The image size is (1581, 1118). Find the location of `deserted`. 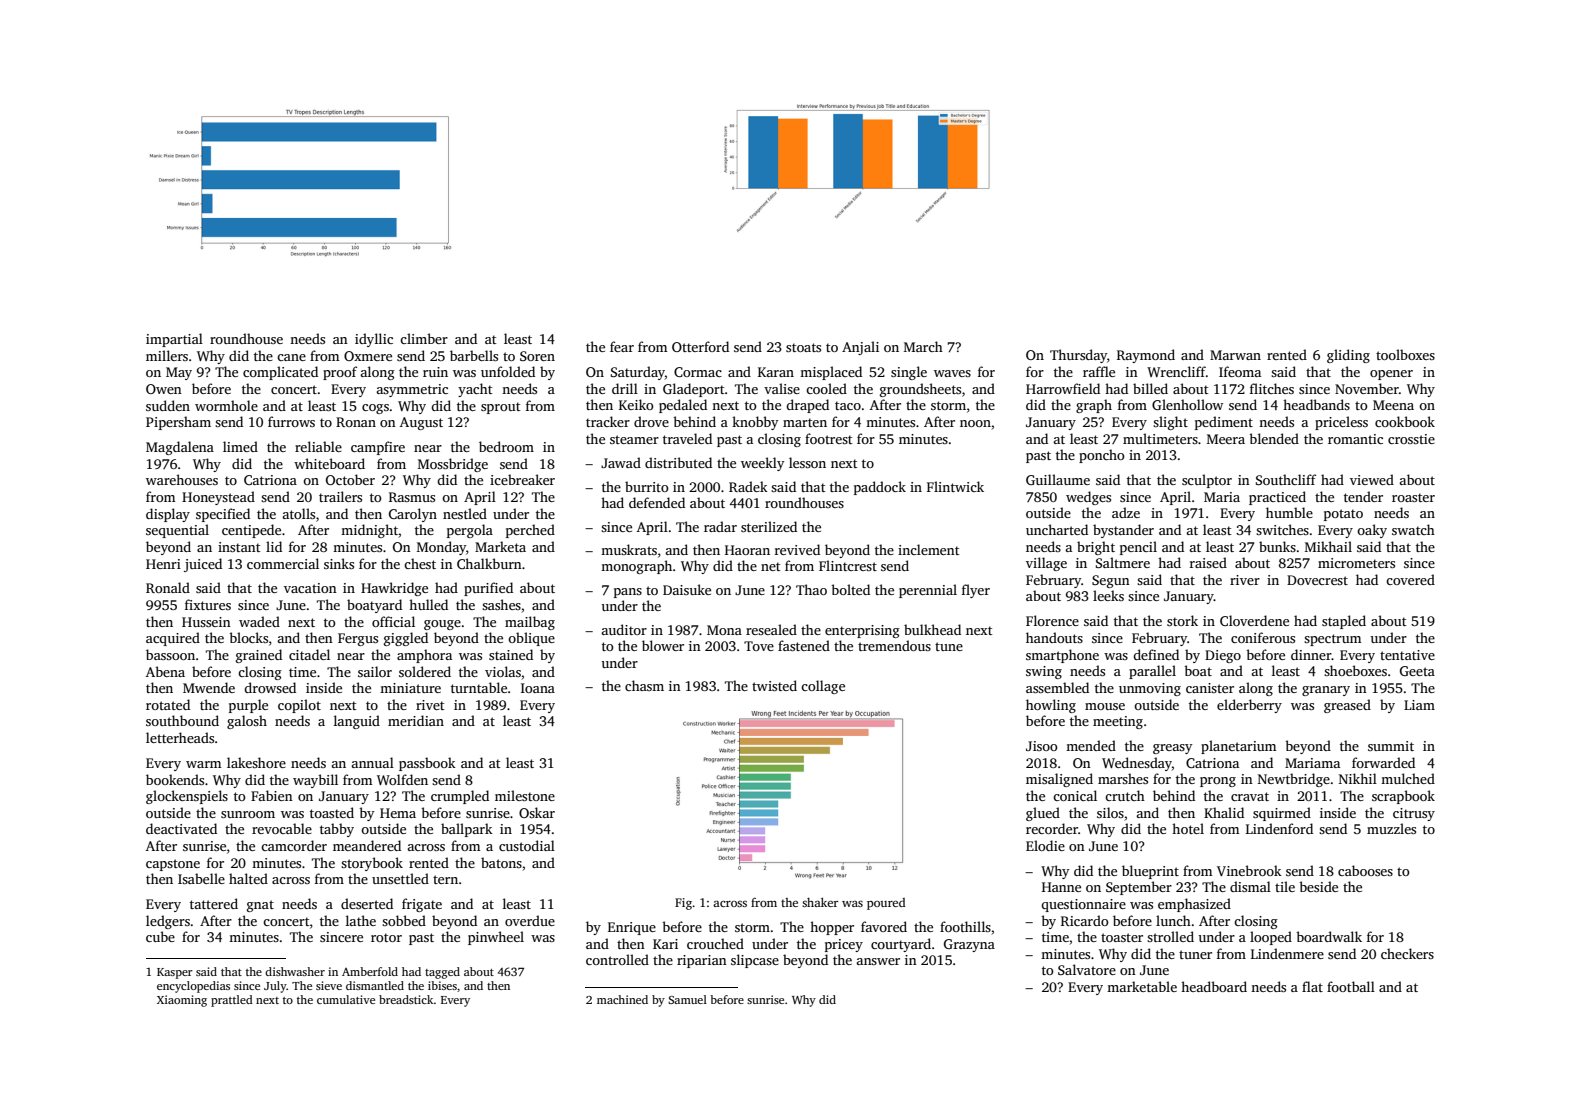

deserted is located at coordinates (367, 903).
